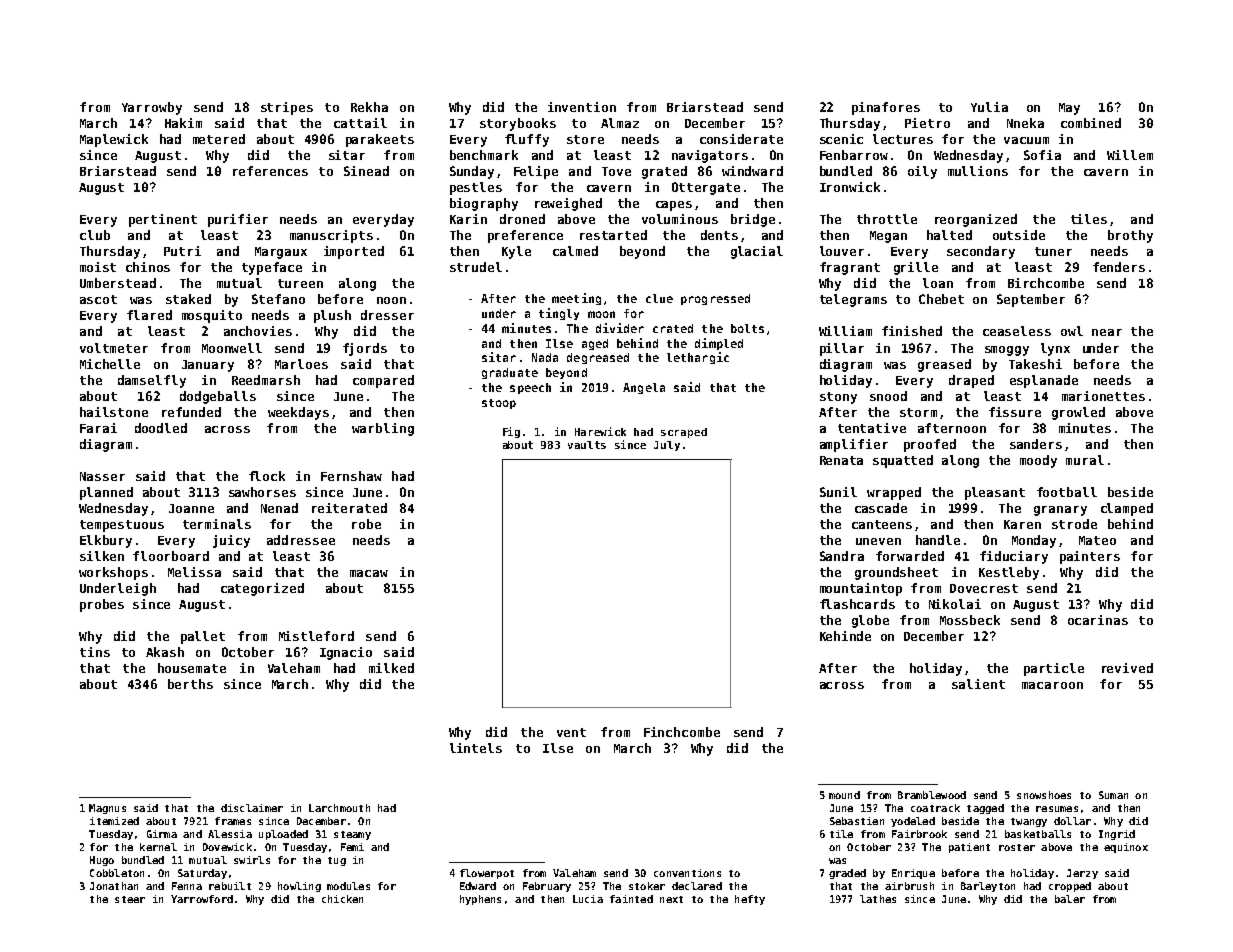  I want to click on macaw, so click(369, 573).
